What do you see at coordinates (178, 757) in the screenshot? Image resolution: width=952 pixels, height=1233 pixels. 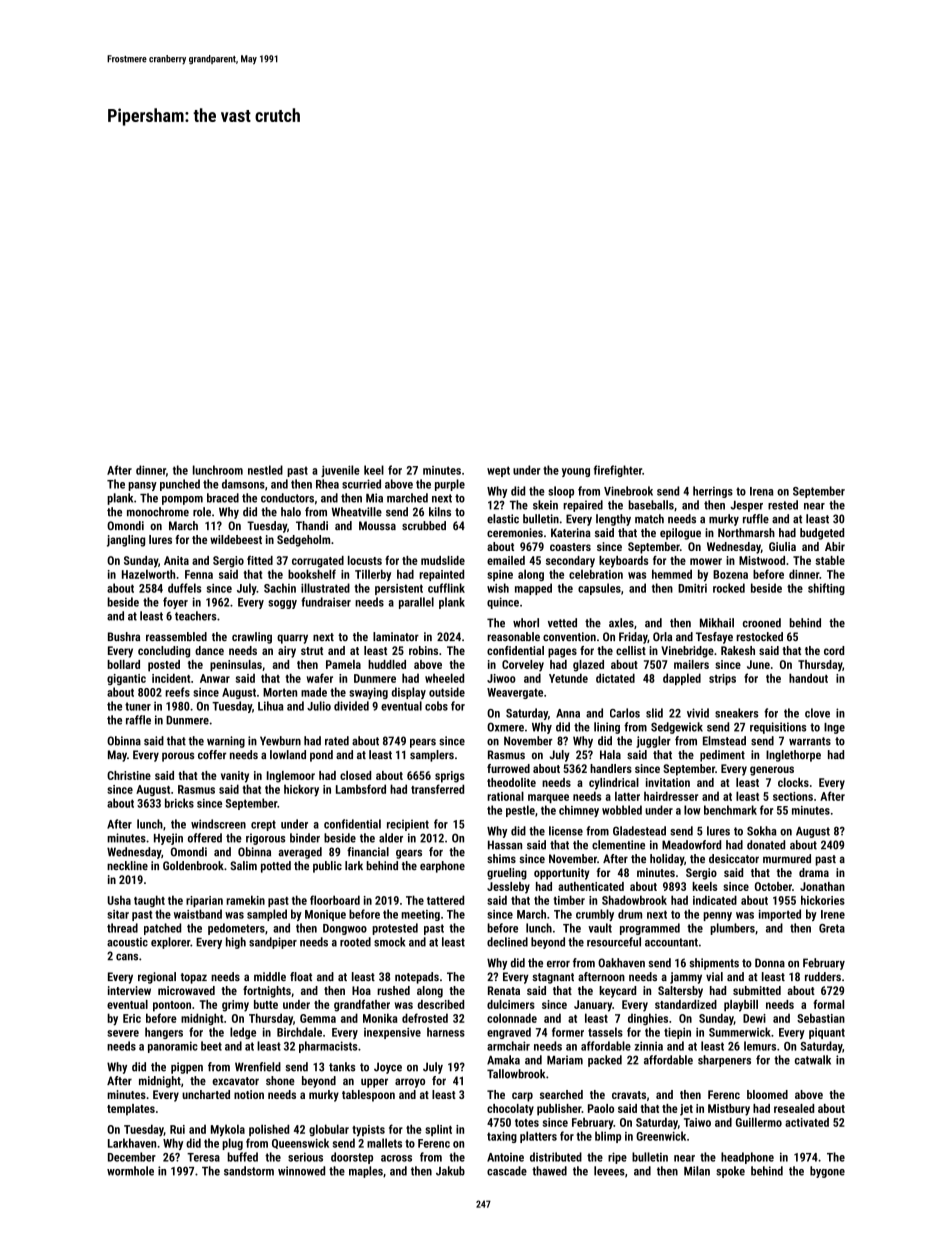 I see `porous` at bounding box center [178, 757].
